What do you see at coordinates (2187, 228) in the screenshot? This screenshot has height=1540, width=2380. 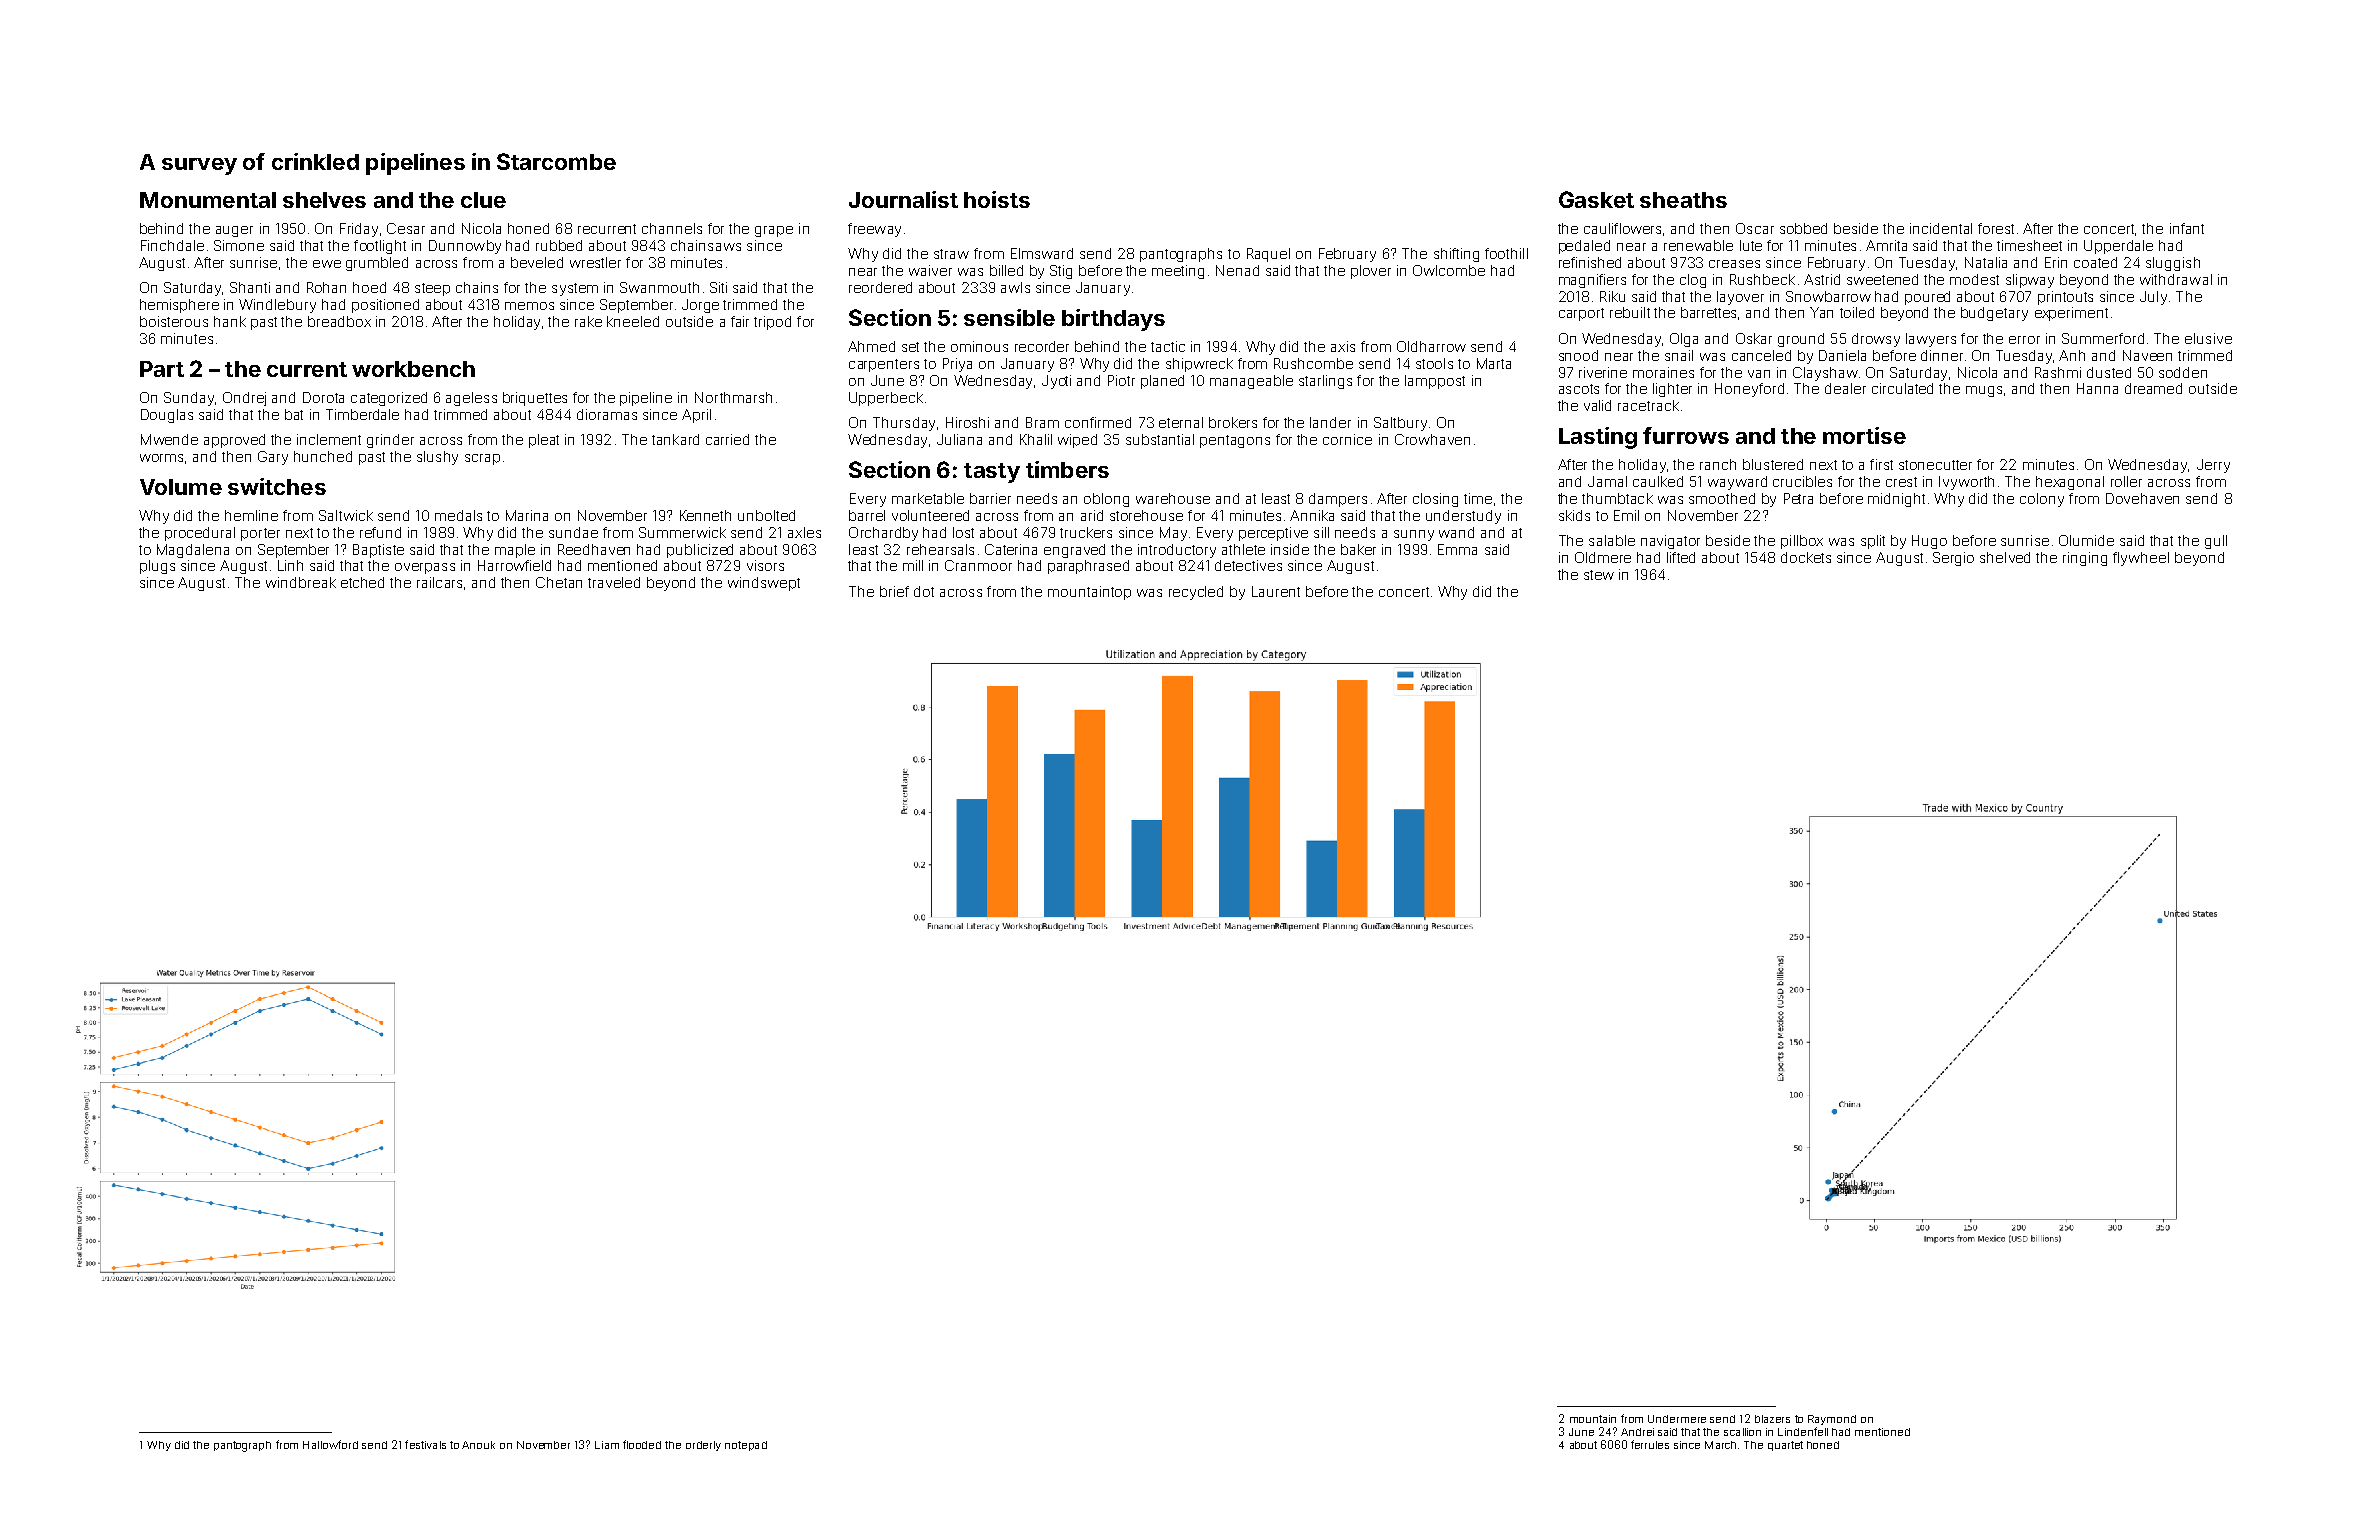 I see `infant` at bounding box center [2187, 228].
